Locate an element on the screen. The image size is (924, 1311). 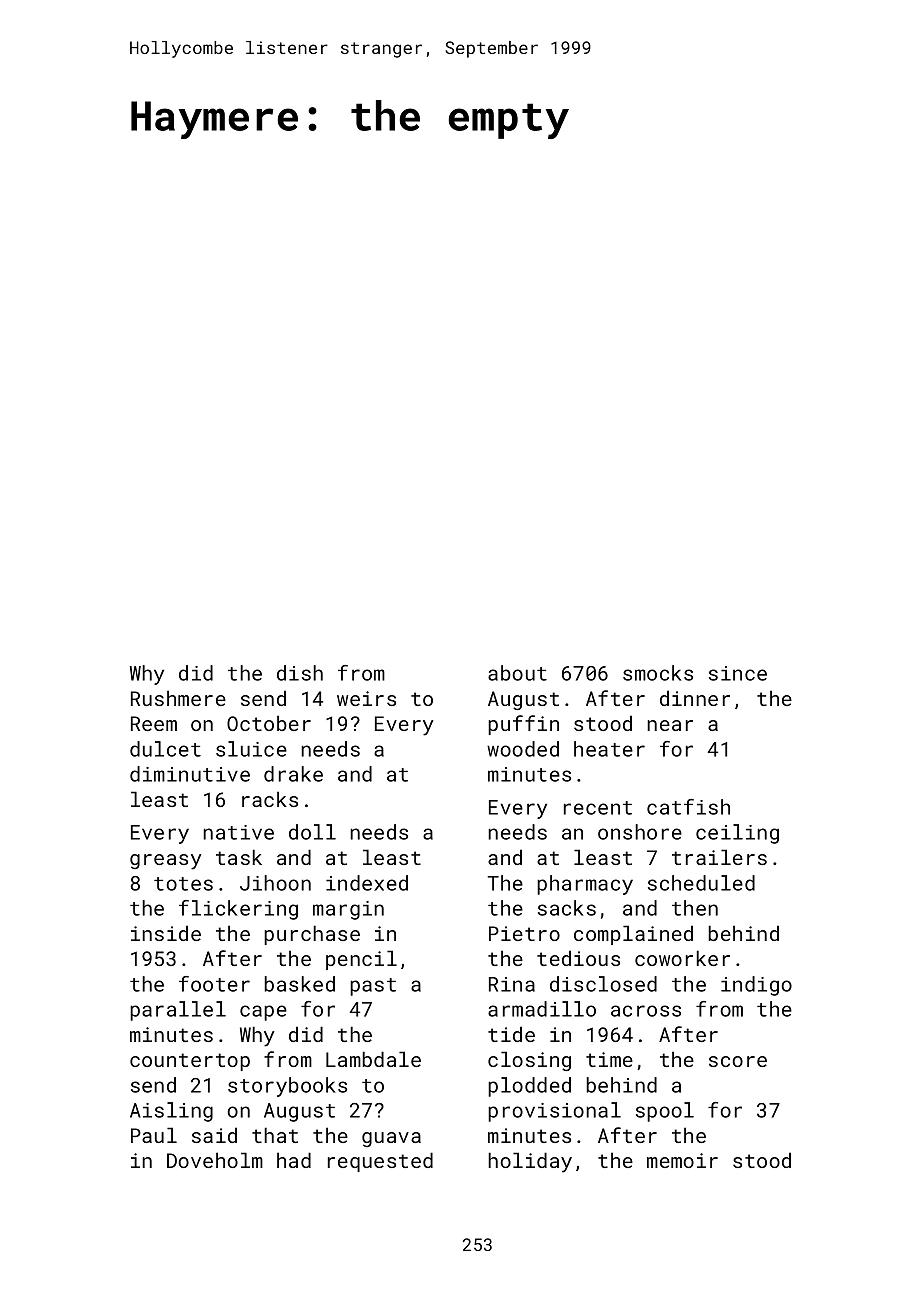
smocks is located at coordinates (658, 673).
